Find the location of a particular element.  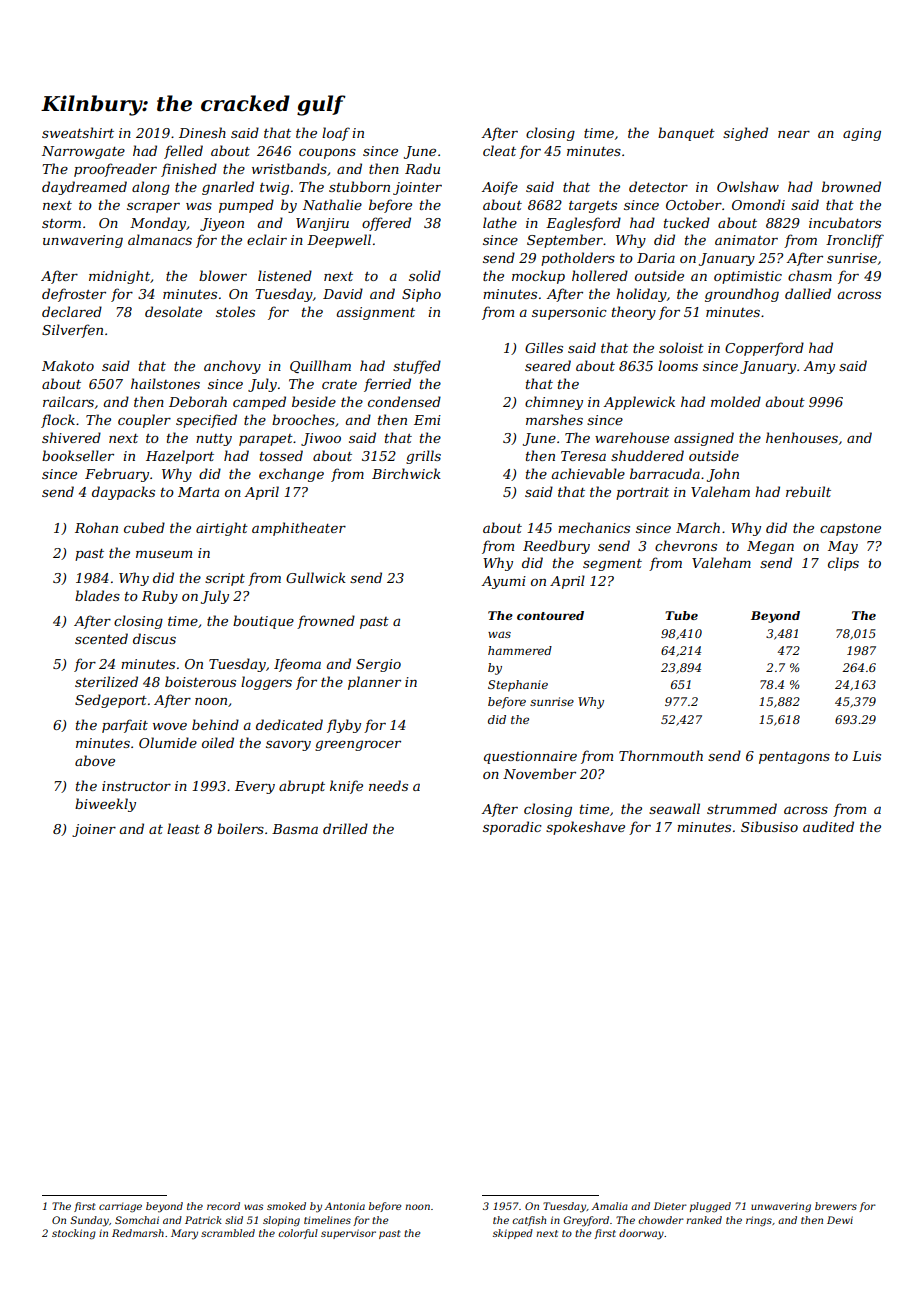

instructor is located at coordinates (136, 786).
